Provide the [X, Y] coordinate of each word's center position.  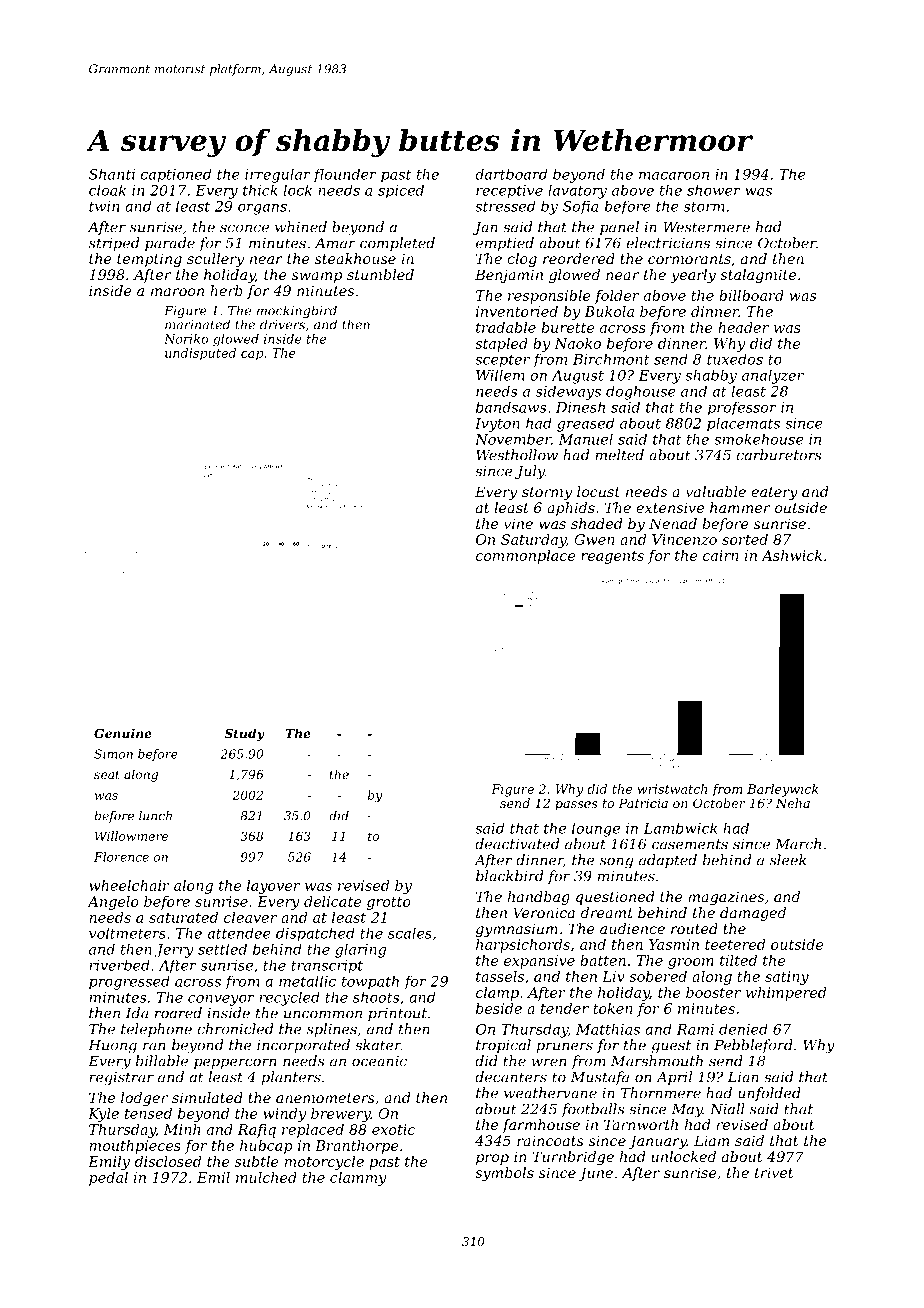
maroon [177, 292]
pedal [108, 1179]
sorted [745, 539]
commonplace [525, 557]
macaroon [674, 176]
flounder [345, 176]
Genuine [123, 733]
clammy [358, 1179]
